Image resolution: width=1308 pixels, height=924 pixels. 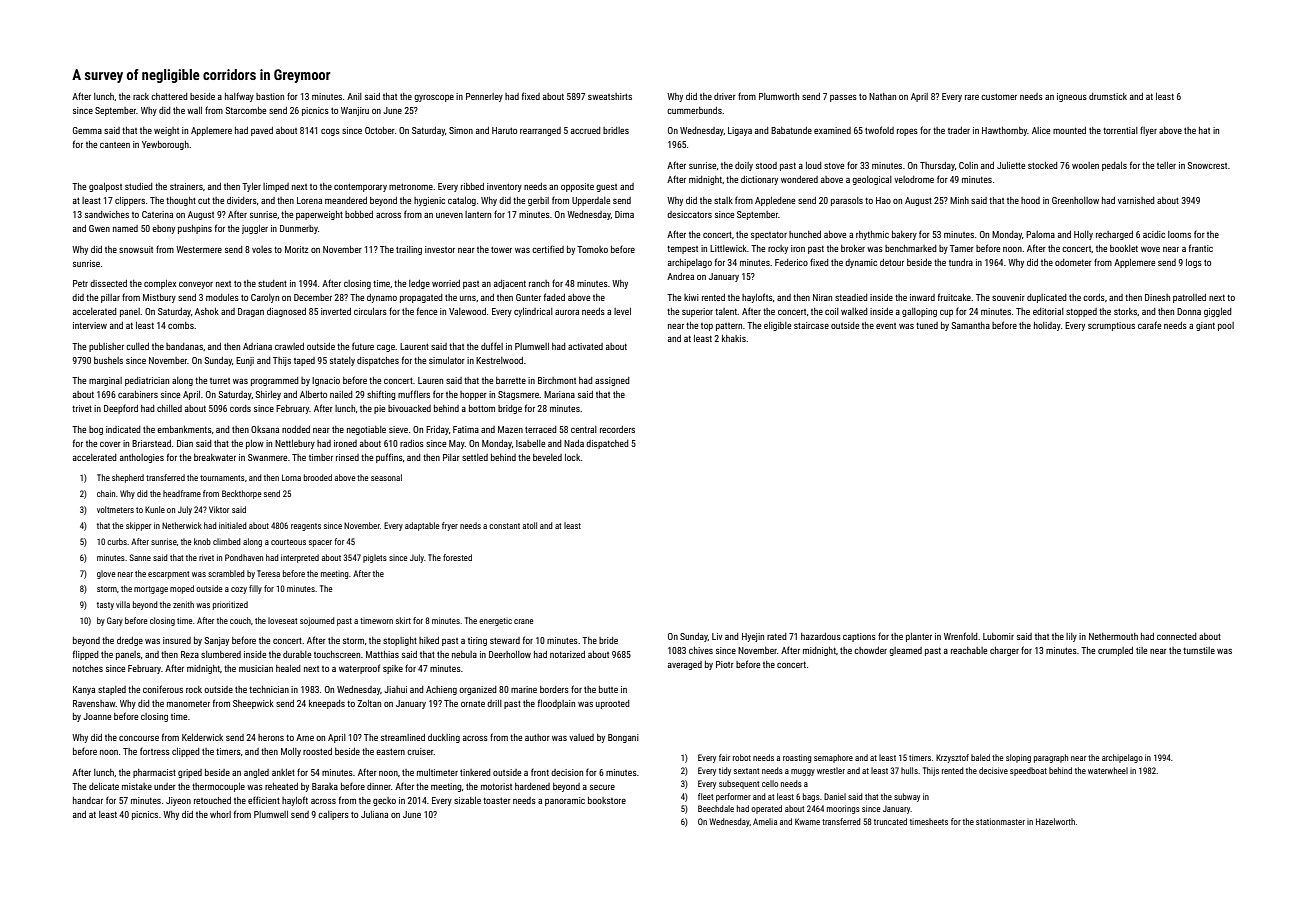 I want to click on Plumworth, so click(x=779, y=96).
